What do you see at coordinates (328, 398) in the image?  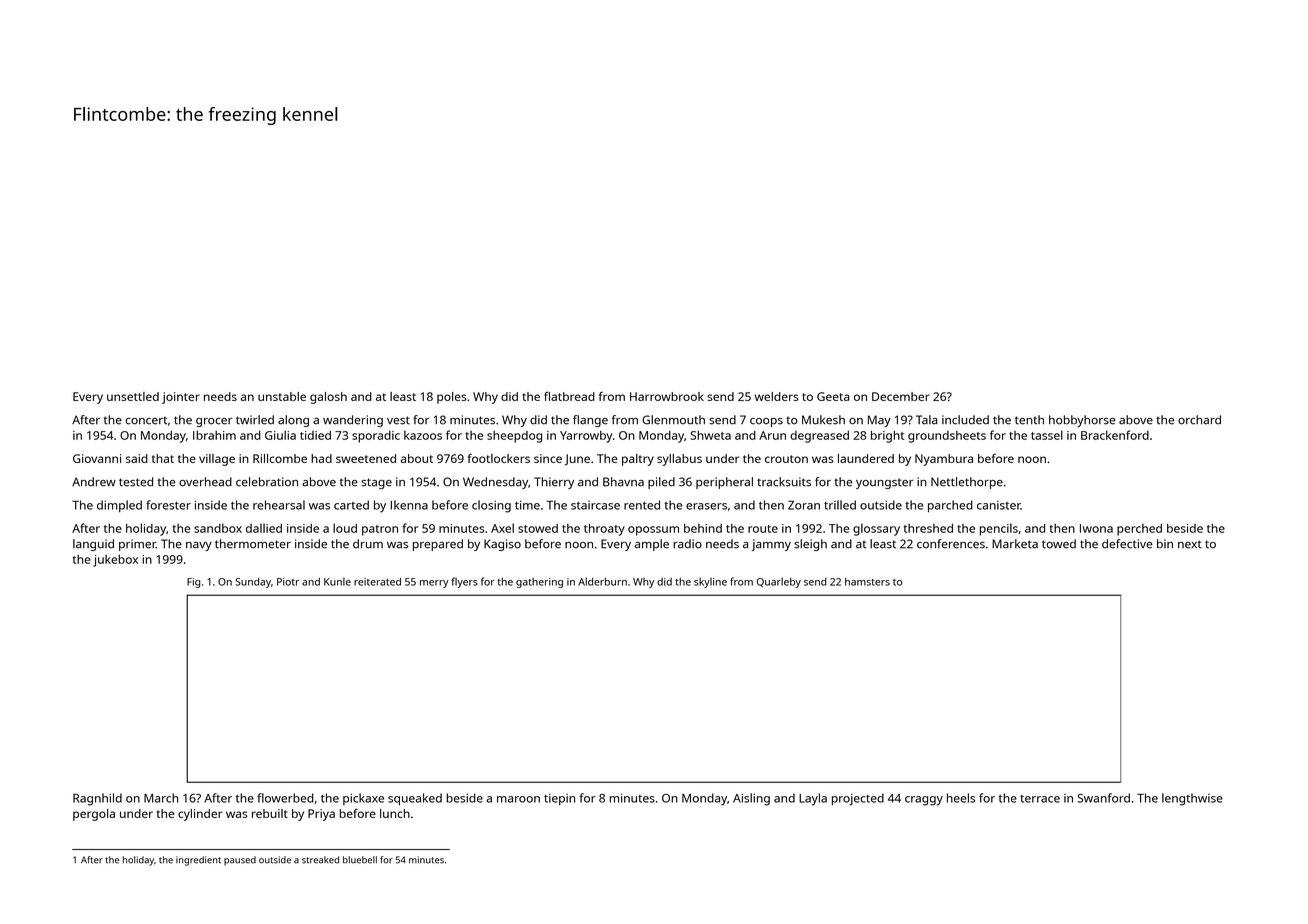 I see `galosh` at bounding box center [328, 398].
